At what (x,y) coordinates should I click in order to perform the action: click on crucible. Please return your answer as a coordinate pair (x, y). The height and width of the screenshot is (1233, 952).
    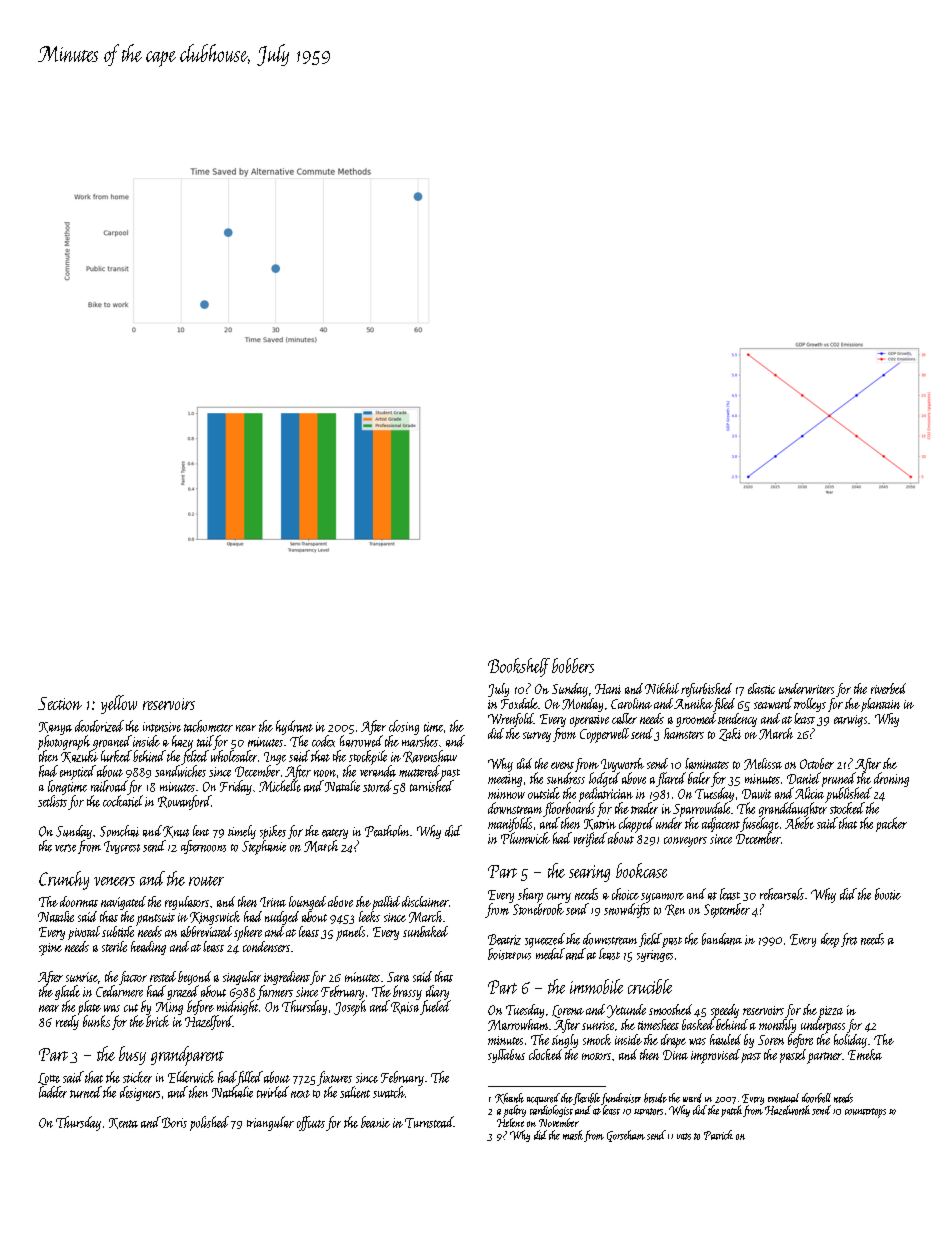
    Looking at the image, I should click on (650, 986).
